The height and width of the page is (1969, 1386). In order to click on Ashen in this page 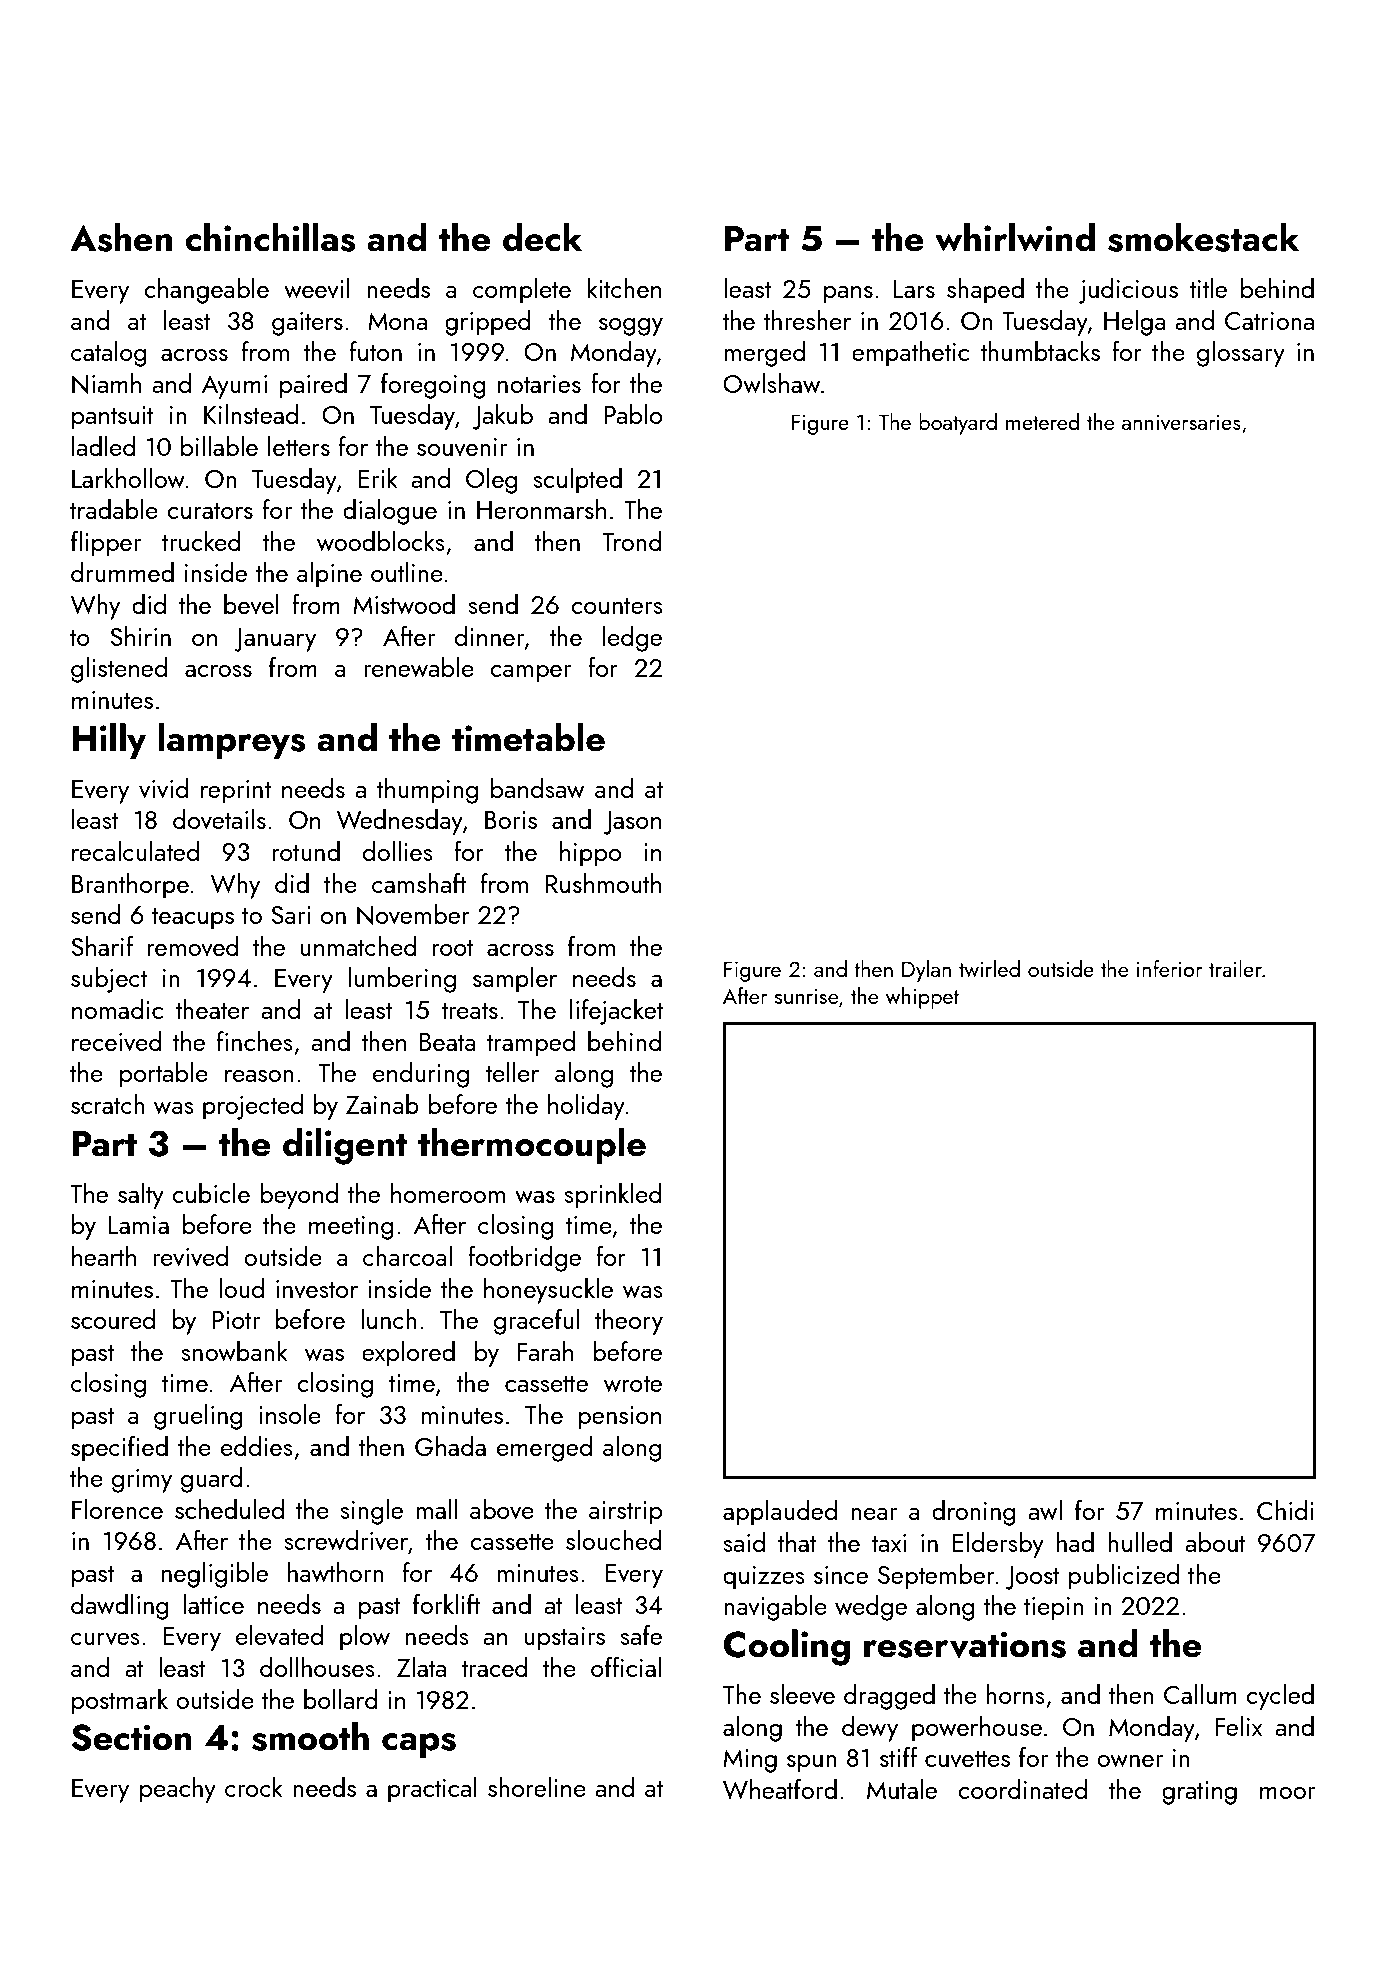, I will do `click(121, 237)`.
